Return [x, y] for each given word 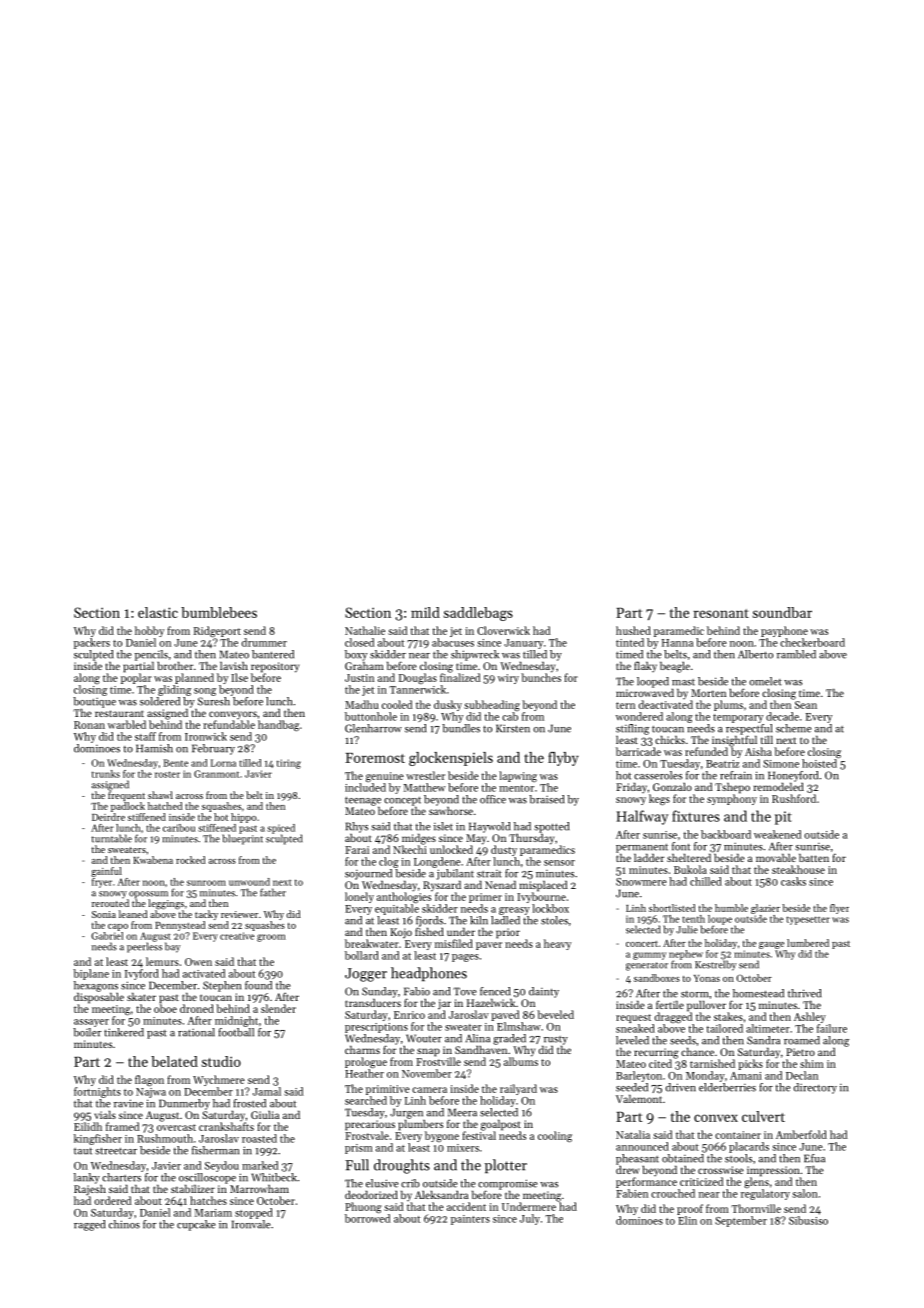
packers [92, 643]
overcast [176, 1127]
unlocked [451, 849]
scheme [794, 728]
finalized [460, 677]
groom [271, 938]
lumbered [808, 943]
